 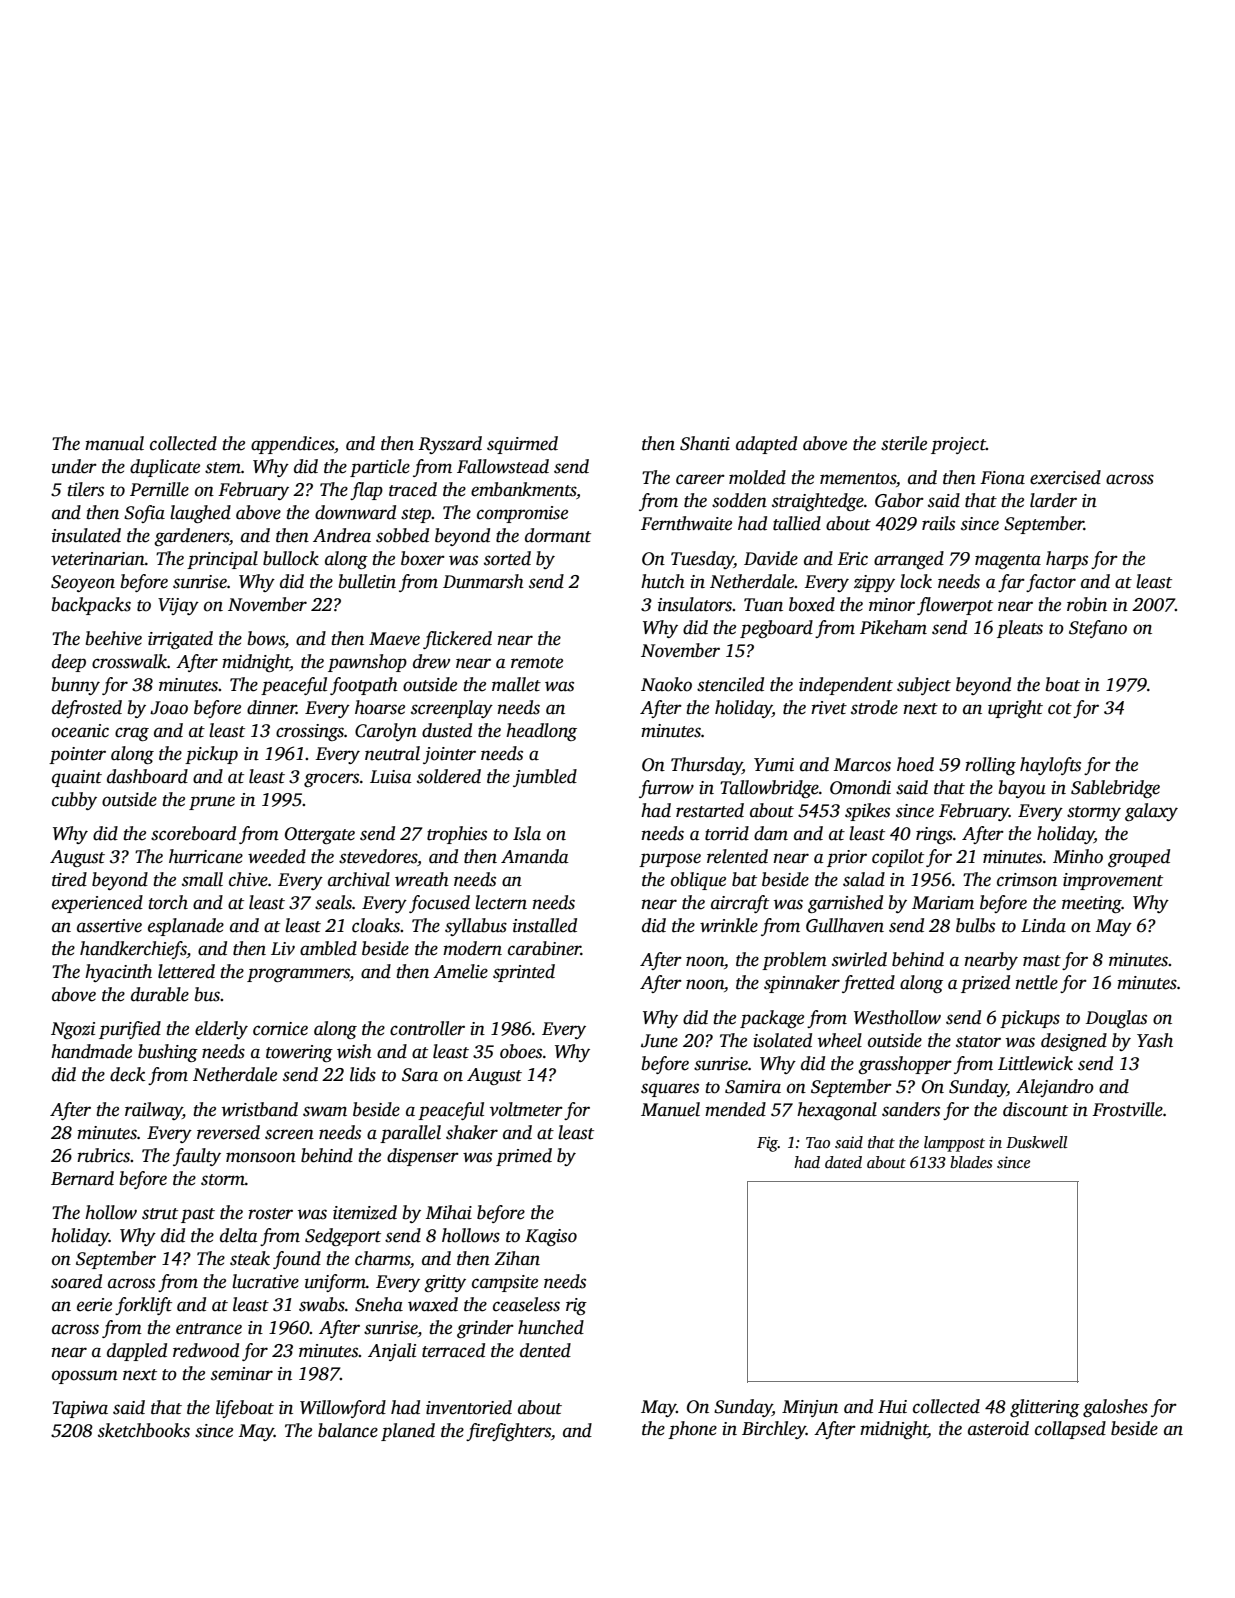 I want to click on package, so click(x=772, y=1019).
